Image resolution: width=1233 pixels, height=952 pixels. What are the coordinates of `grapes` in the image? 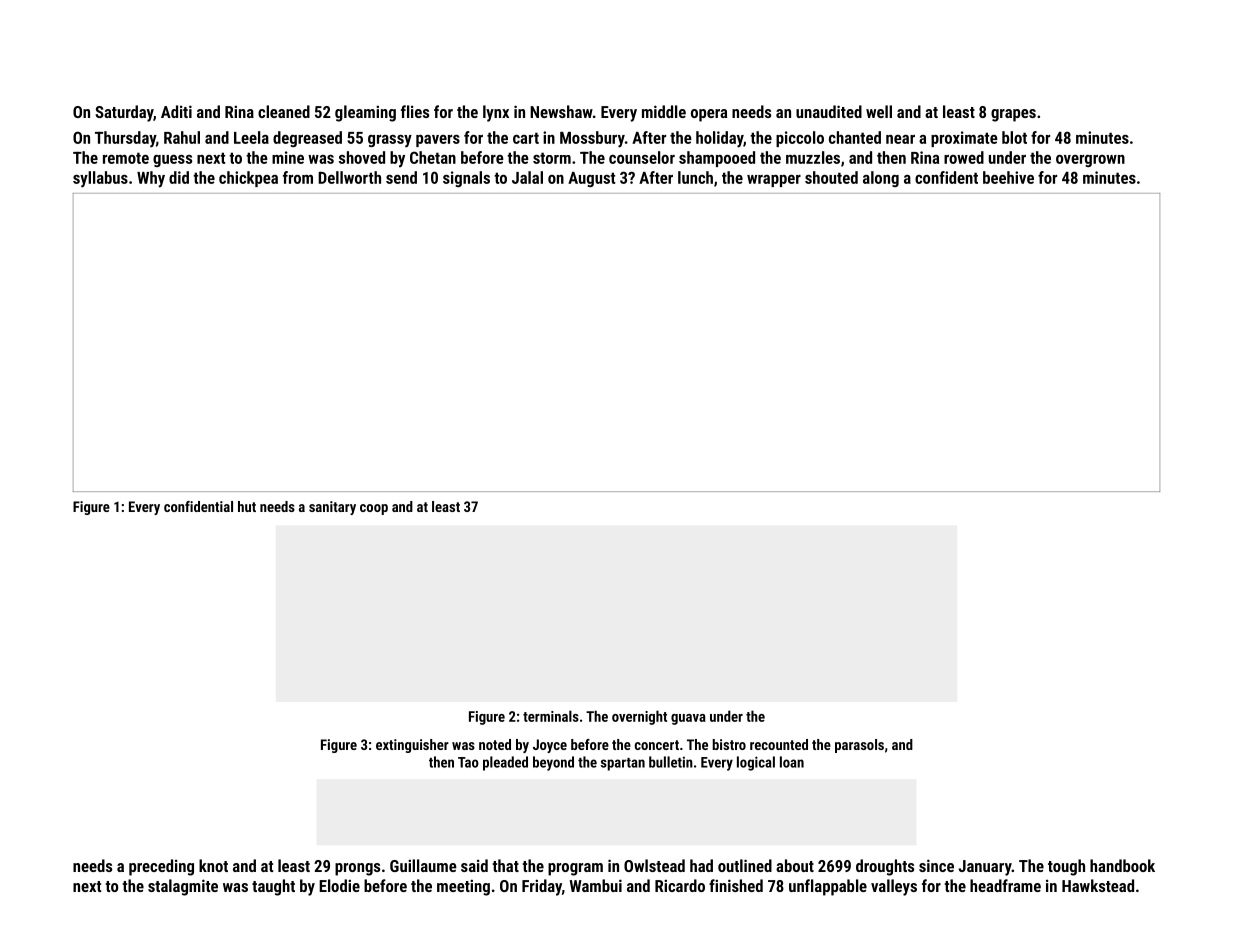 It's located at (1013, 115).
